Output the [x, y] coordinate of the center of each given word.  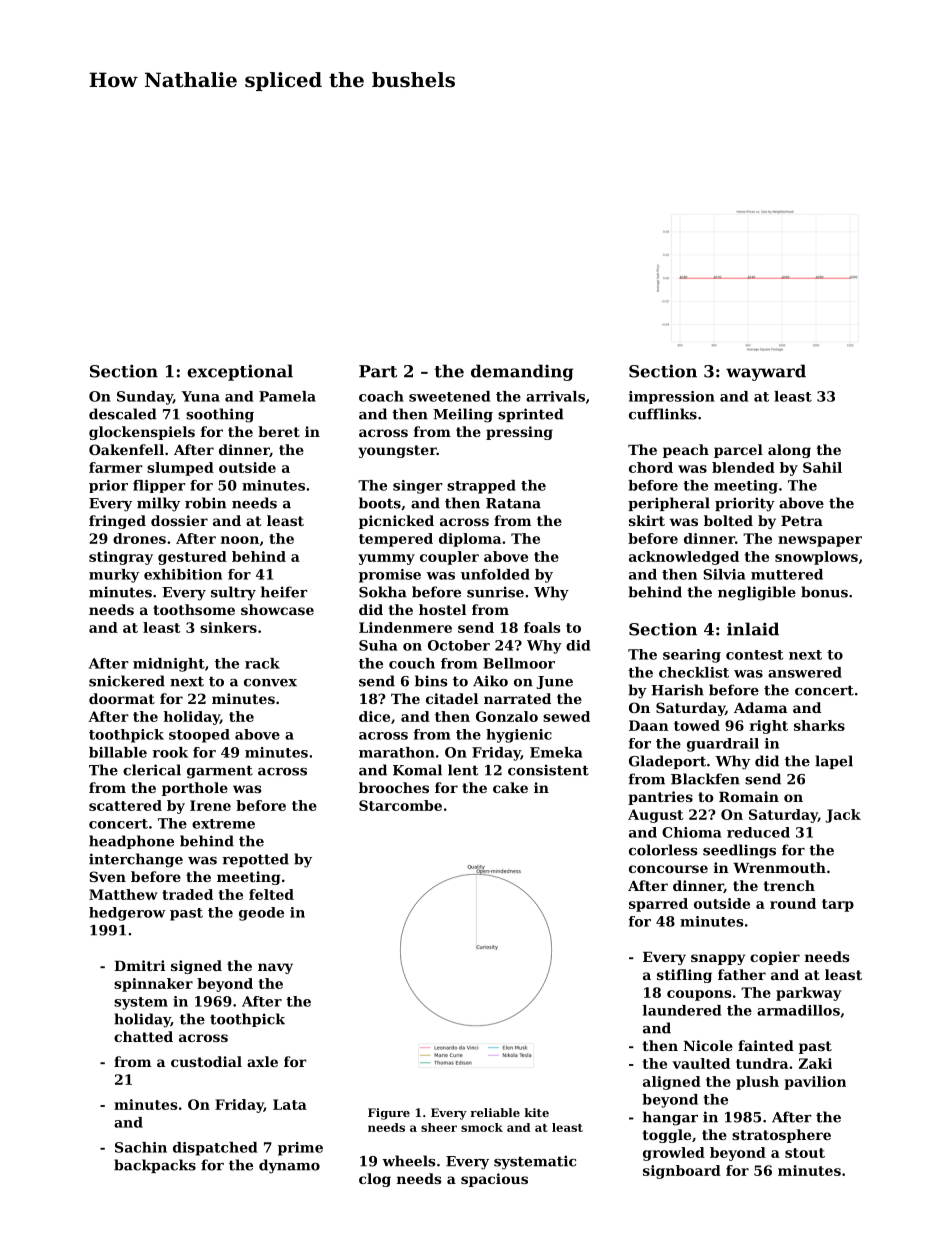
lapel [834, 762]
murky [114, 576]
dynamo [289, 1166]
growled [674, 1154]
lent [463, 770]
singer [418, 487]
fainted [766, 1045]
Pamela [287, 396]
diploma [470, 540]
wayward [766, 372]
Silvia [724, 574]
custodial [206, 1061]
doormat [122, 698]
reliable [495, 1112]
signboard [682, 1172]
